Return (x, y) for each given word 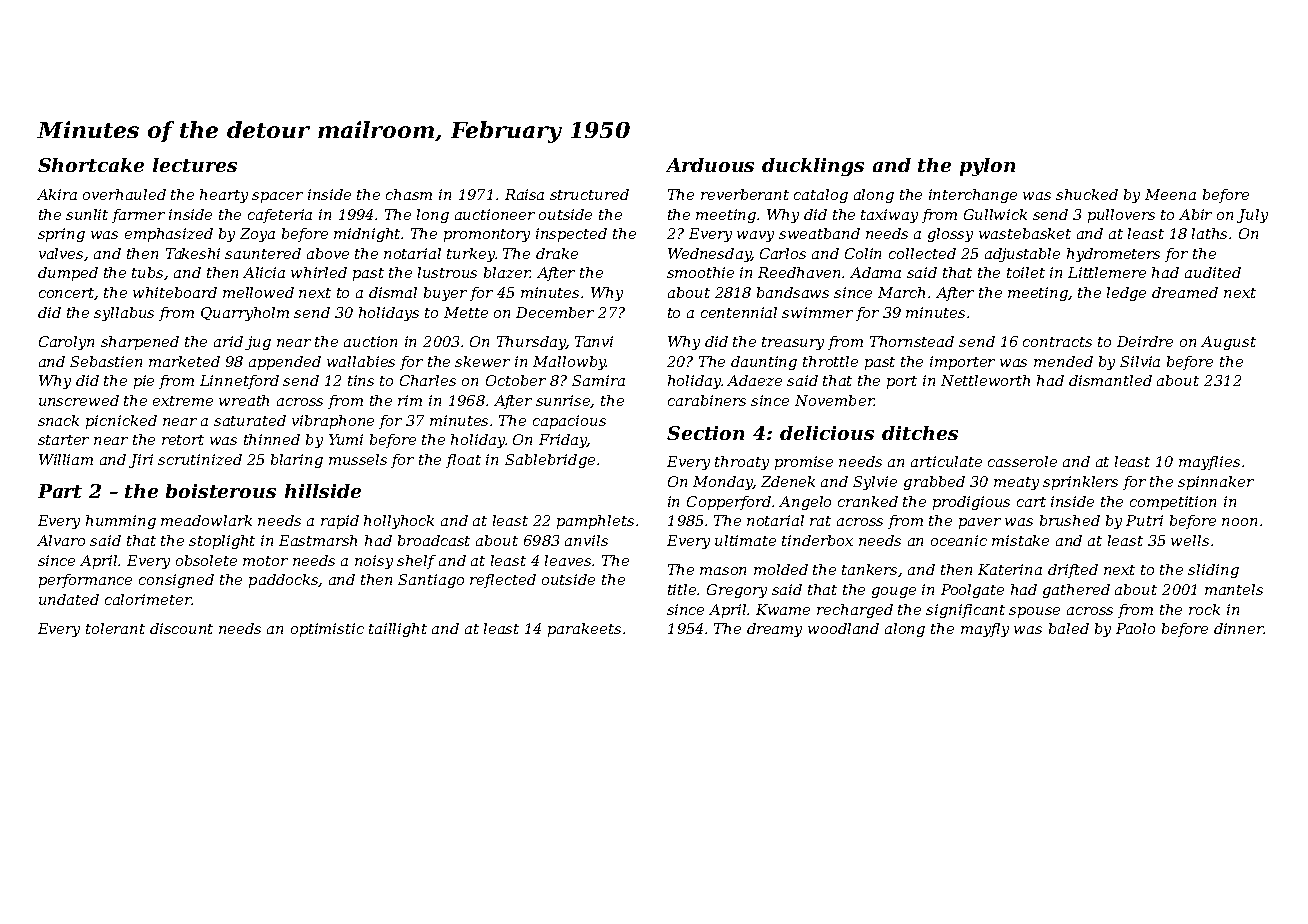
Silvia (1140, 361)
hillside (323, 491)
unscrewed (79, 400)
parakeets (584, 630)
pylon (987, 167)
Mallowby (569, 363)
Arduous (710, 165)
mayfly (985, 630)
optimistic (327, 630)
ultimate (745, 540)
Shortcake (91, 165)
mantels (1234, 589)
